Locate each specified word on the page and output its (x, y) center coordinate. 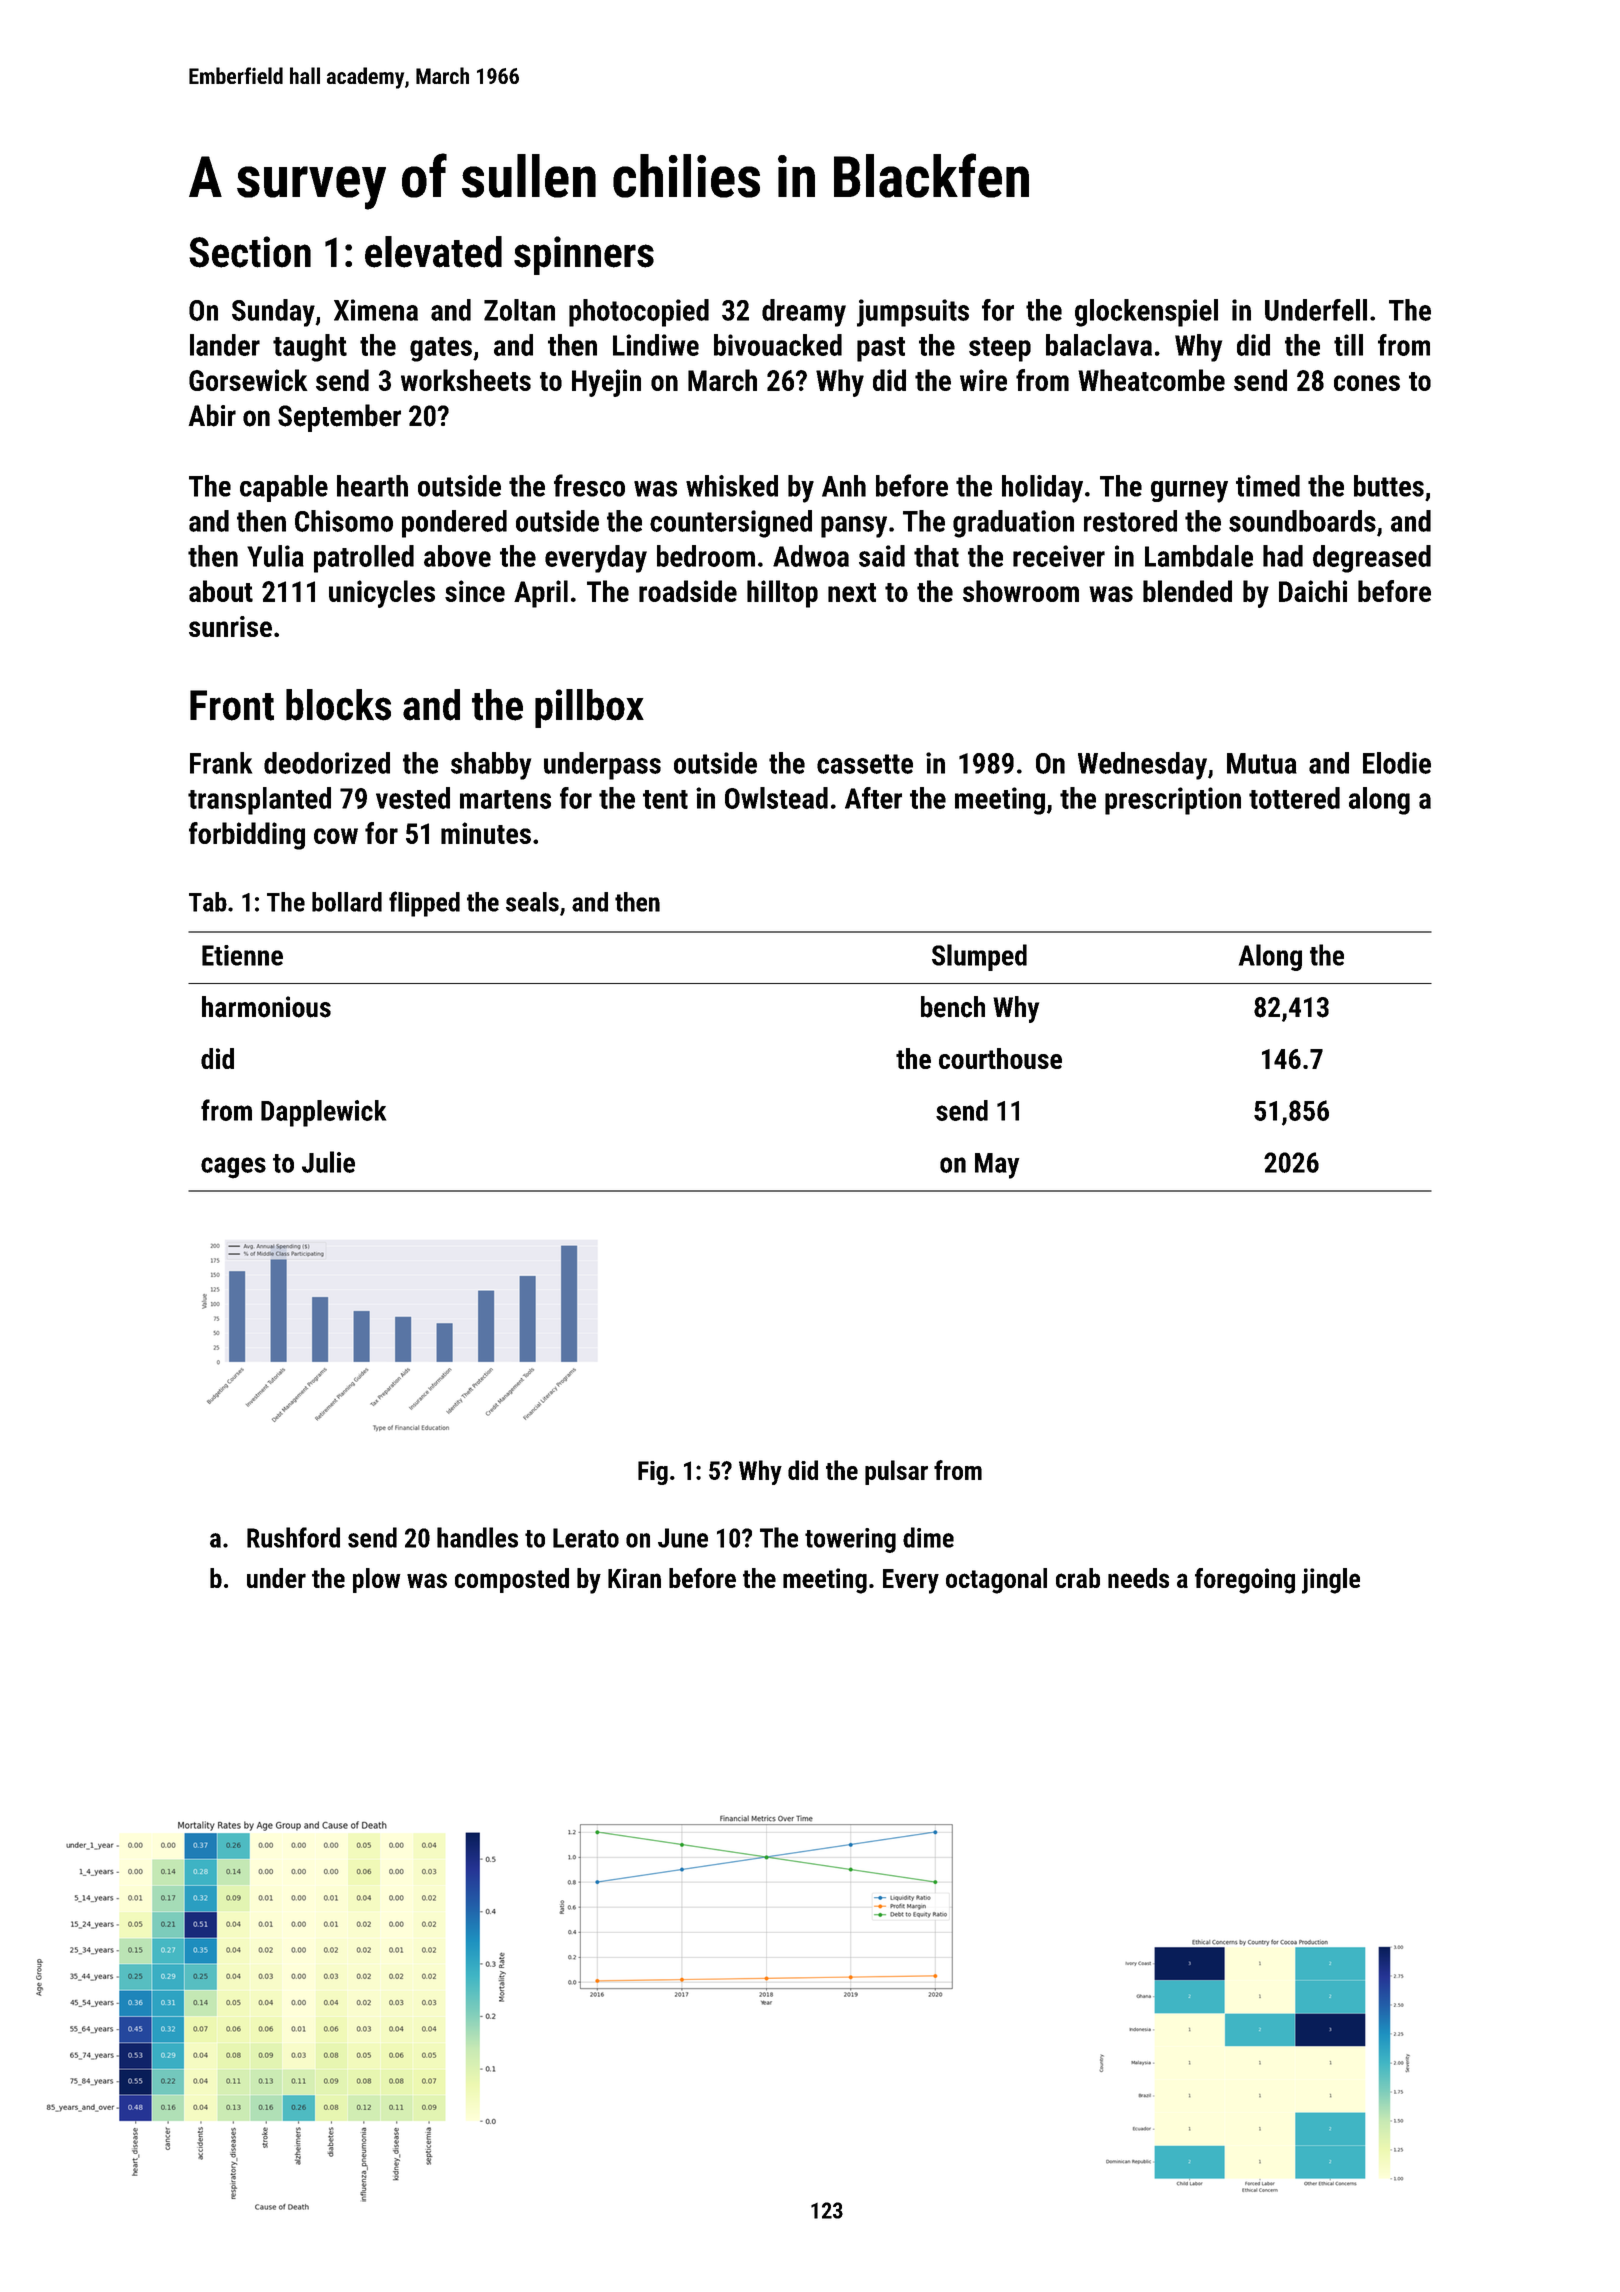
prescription (1173, 801)
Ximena (376, 310)
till (1348, 345)
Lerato (586, 1538)
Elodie (1397, 763)
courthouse (1000, 1058)
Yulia (275, 556)
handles (477, 1537)
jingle (1331, 1581)
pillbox (589, 708)
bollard (347, 902)
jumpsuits (913, 313)
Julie (328, 1162)
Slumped (979, 957)
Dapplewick (323, 1113)
